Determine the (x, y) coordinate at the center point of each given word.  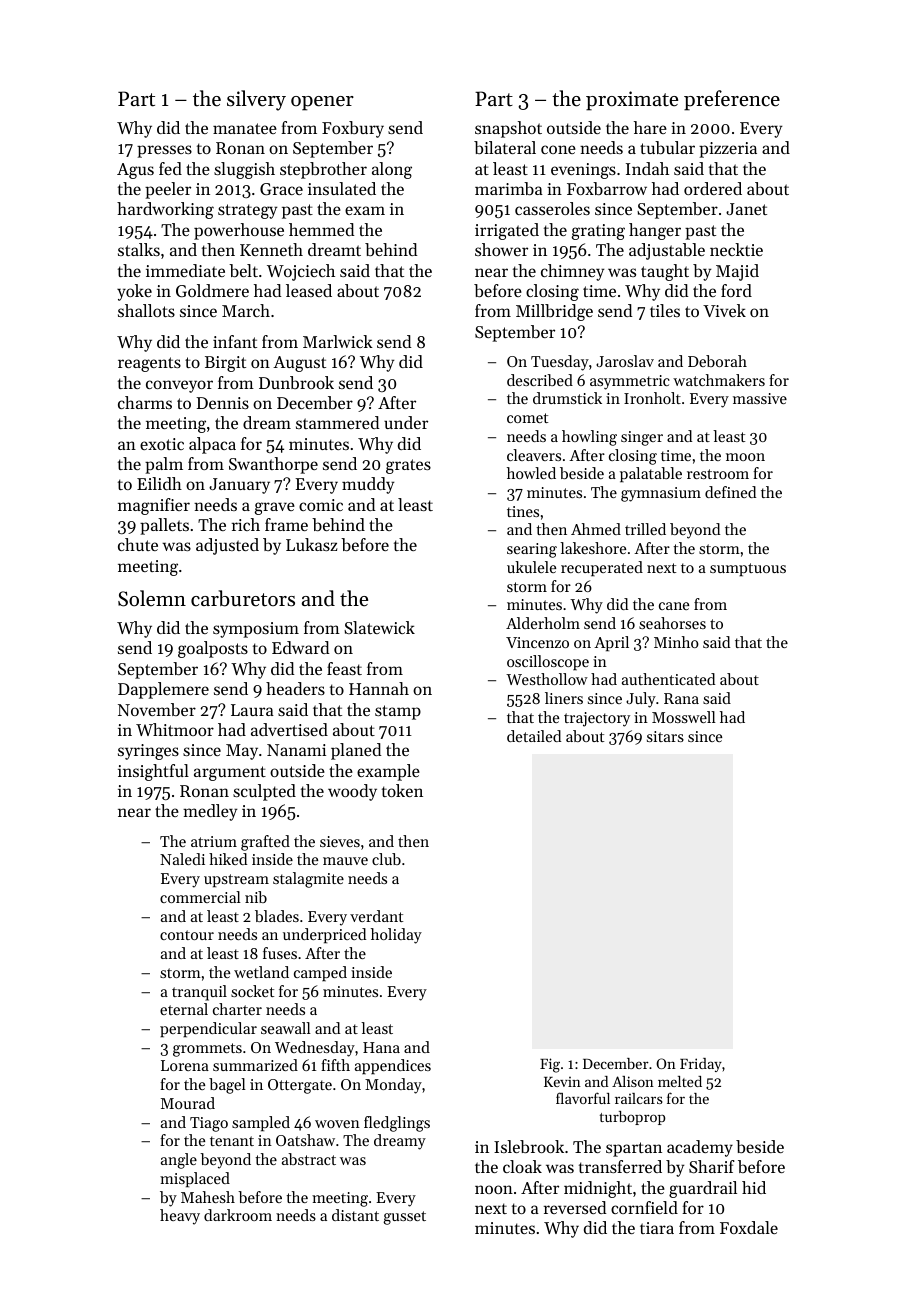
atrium (214, 841)
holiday (396, 936)
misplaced (195, 1180)
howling (589, 438)
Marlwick (338, 341)
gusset (404, 1218)
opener (322, 103)
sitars (665, 736)
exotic (162, 444)
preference (732, 100)
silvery (256, 100)
